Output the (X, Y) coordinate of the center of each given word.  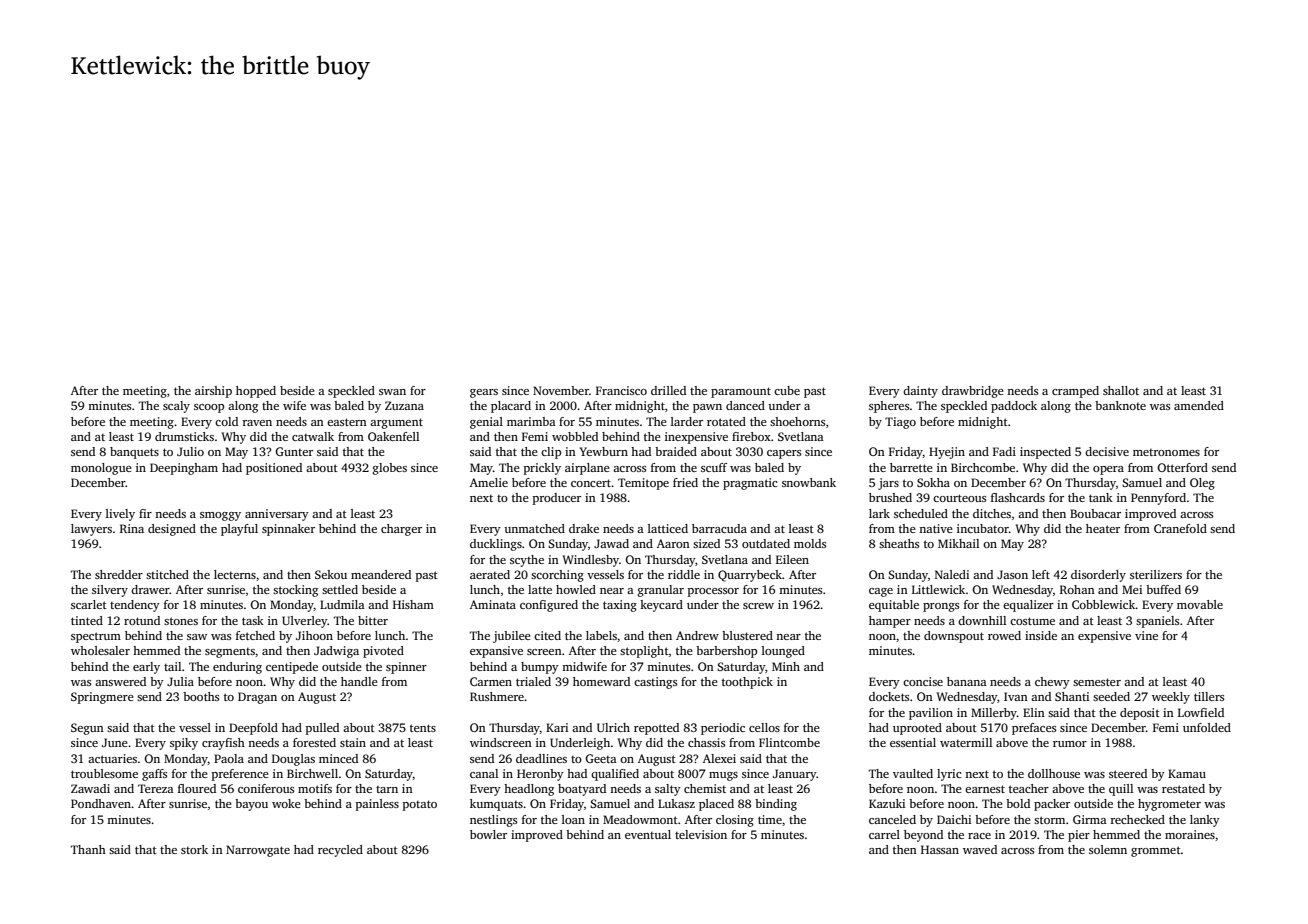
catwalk (313, 436)
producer (557, 499)
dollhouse (1054, 773)
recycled (340, 851)
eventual (648, 834)
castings (655, 683)
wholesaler (100, 650)
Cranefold (1180, 528)
